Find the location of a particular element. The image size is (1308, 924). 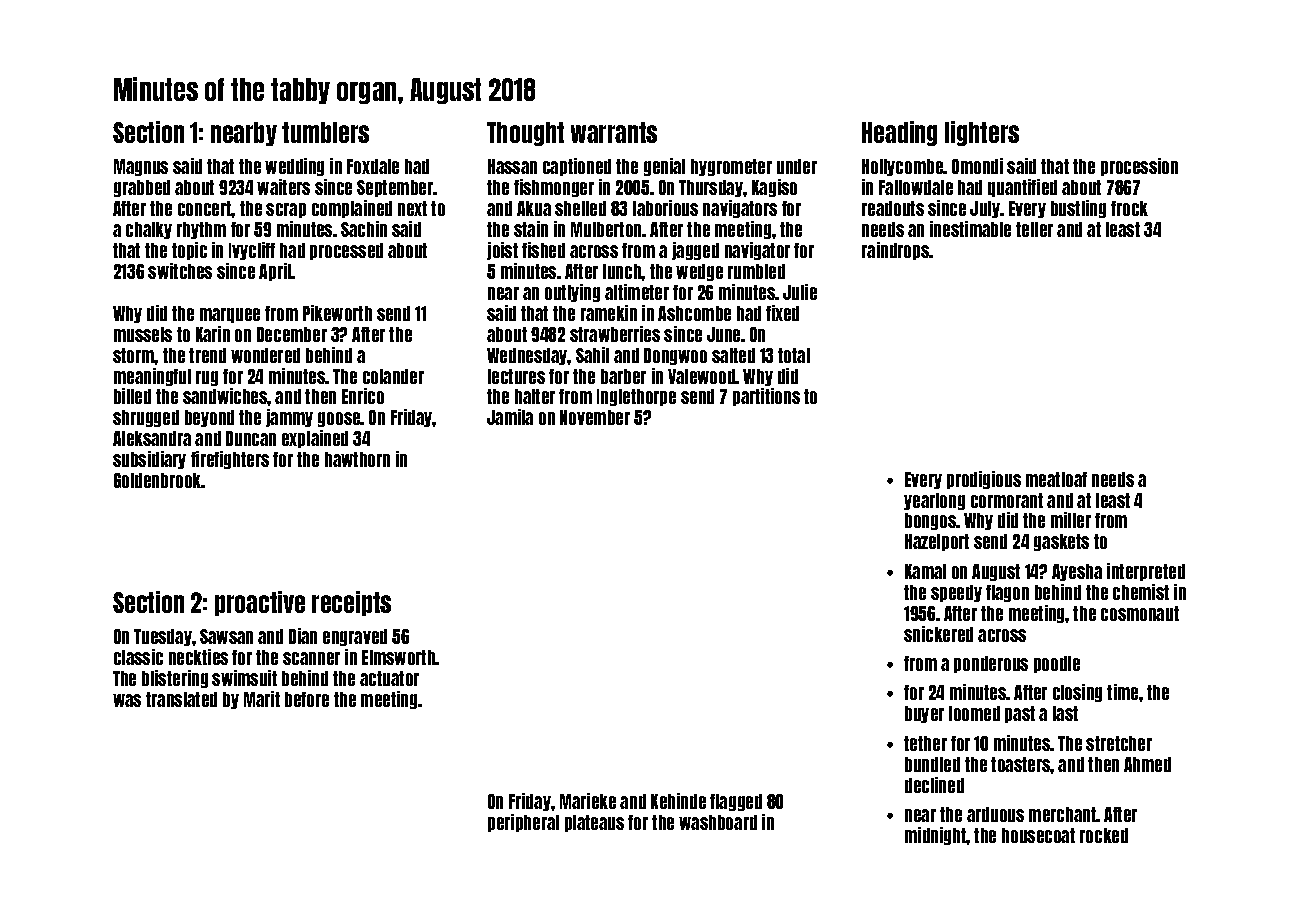

meatloaf is located at coordinates (1056, 479).
